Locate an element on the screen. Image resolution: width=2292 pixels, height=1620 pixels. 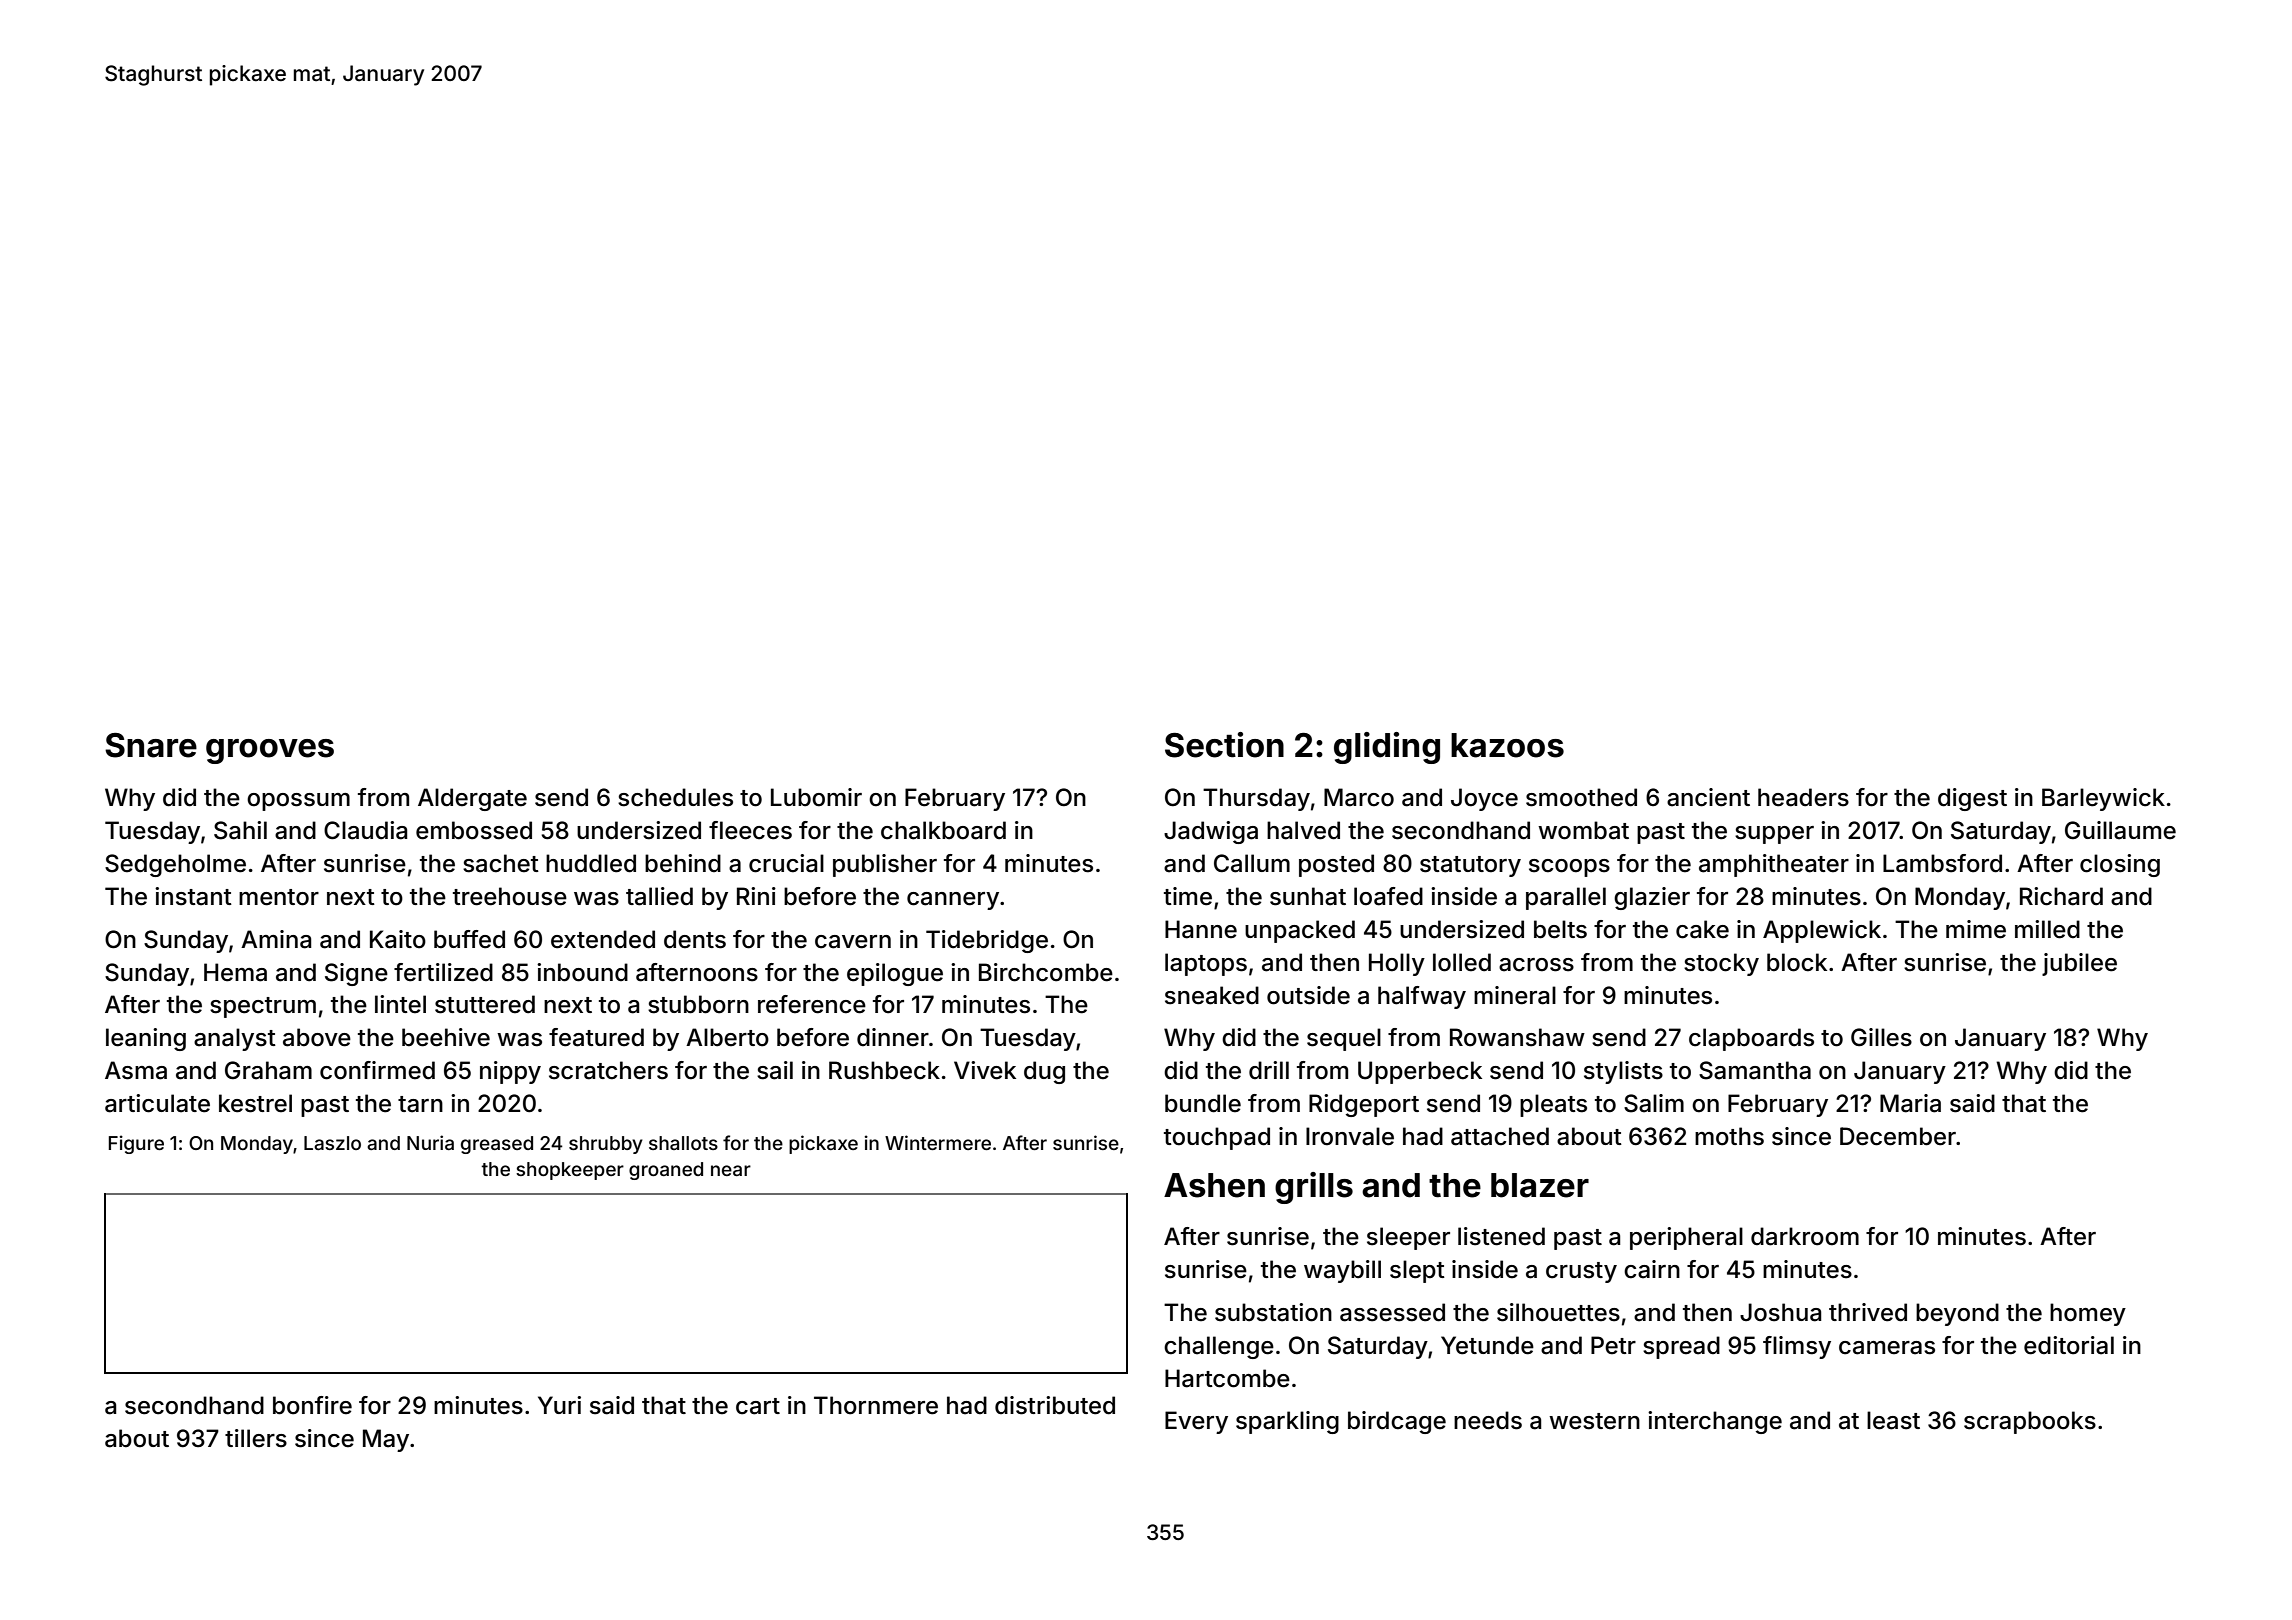
moths is located at coordinates (1729, 1136).
